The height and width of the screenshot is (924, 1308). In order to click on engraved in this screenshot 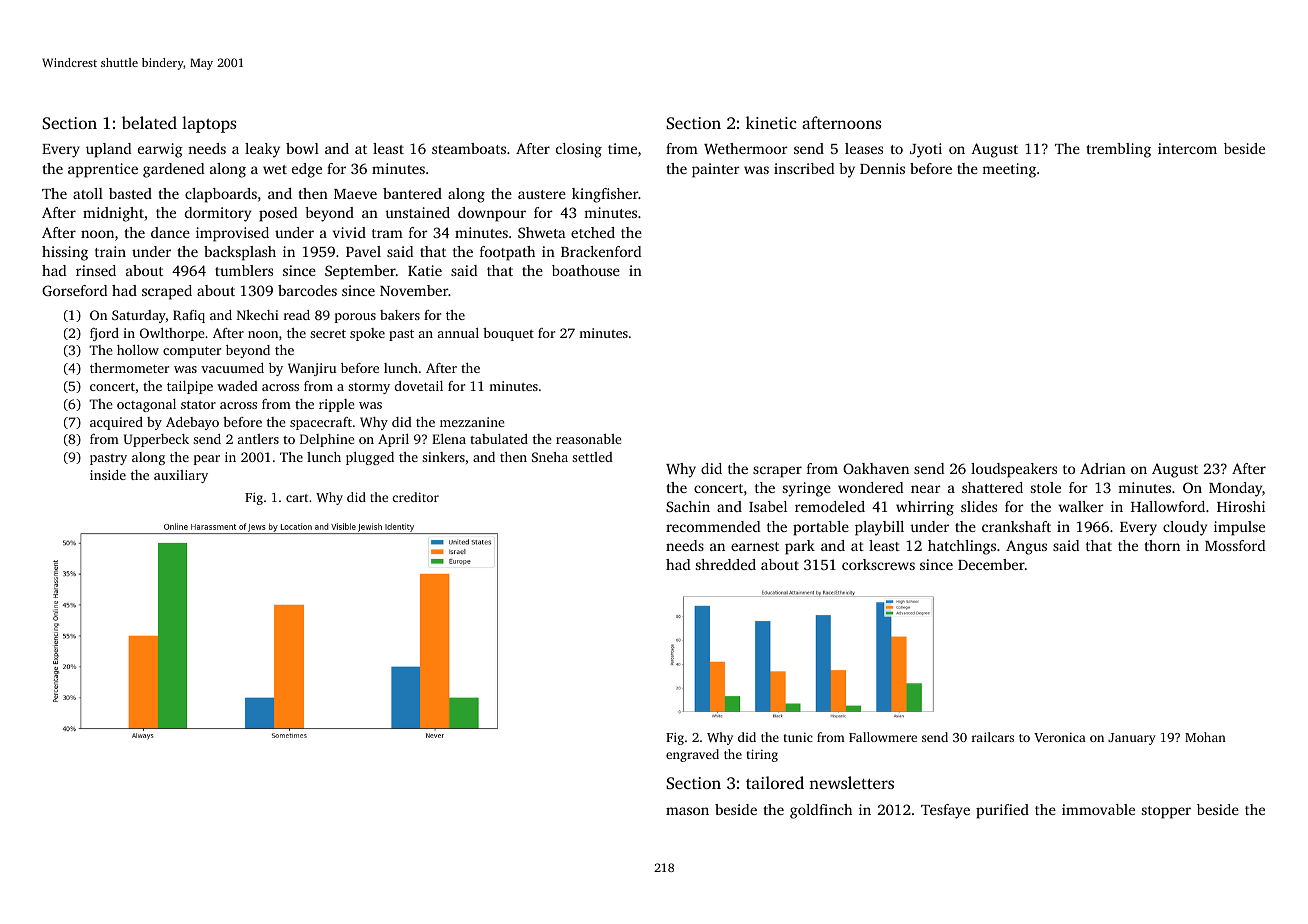, I will do `click(692, 755)`.
